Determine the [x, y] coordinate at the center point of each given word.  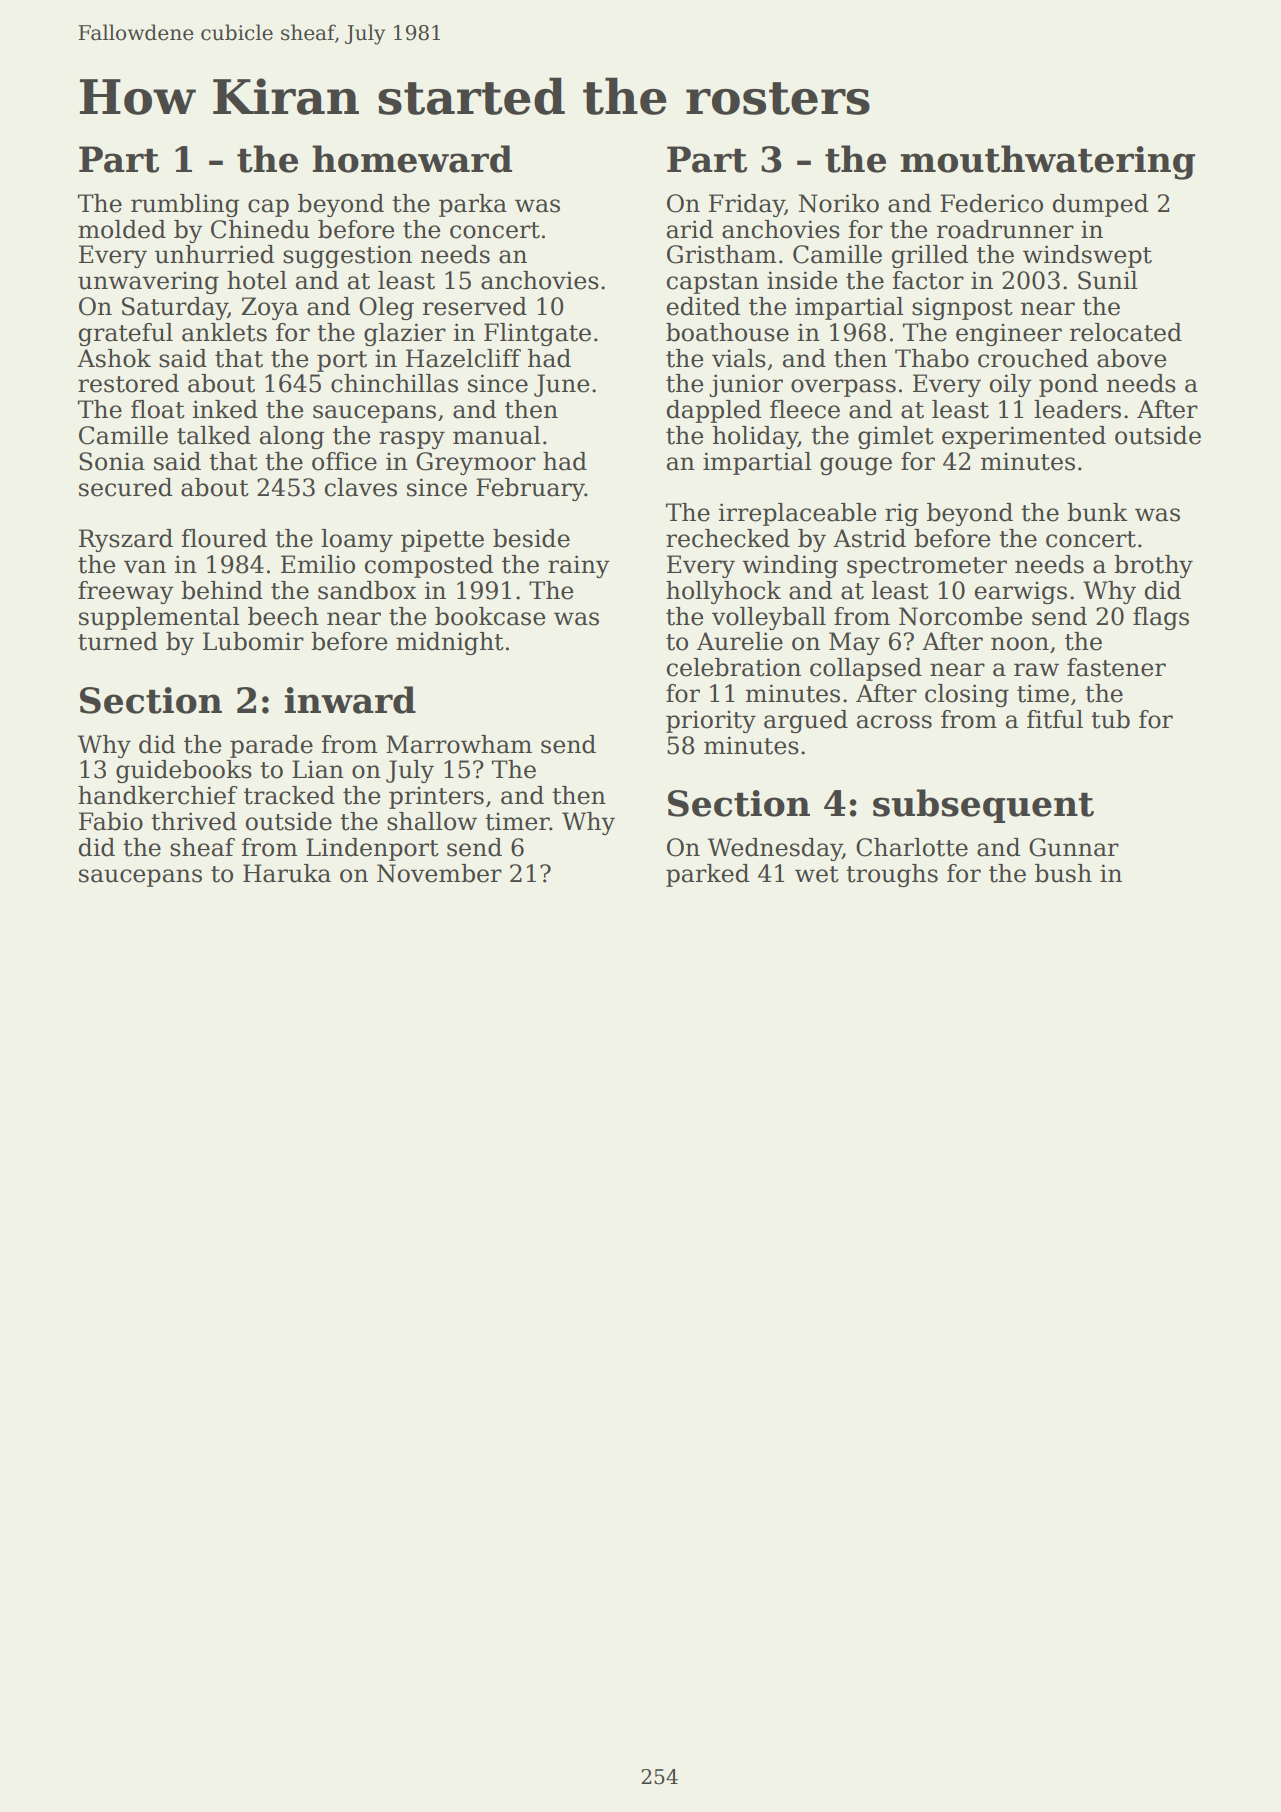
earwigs [1021, 592]
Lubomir [253, 641]
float [158, 409]
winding [790, 566]
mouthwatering [1048, 162]
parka [473, 205]
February [530, 489]
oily [1011, 385]
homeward [412, 159]
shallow [432, 821]
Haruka [287, 873]
